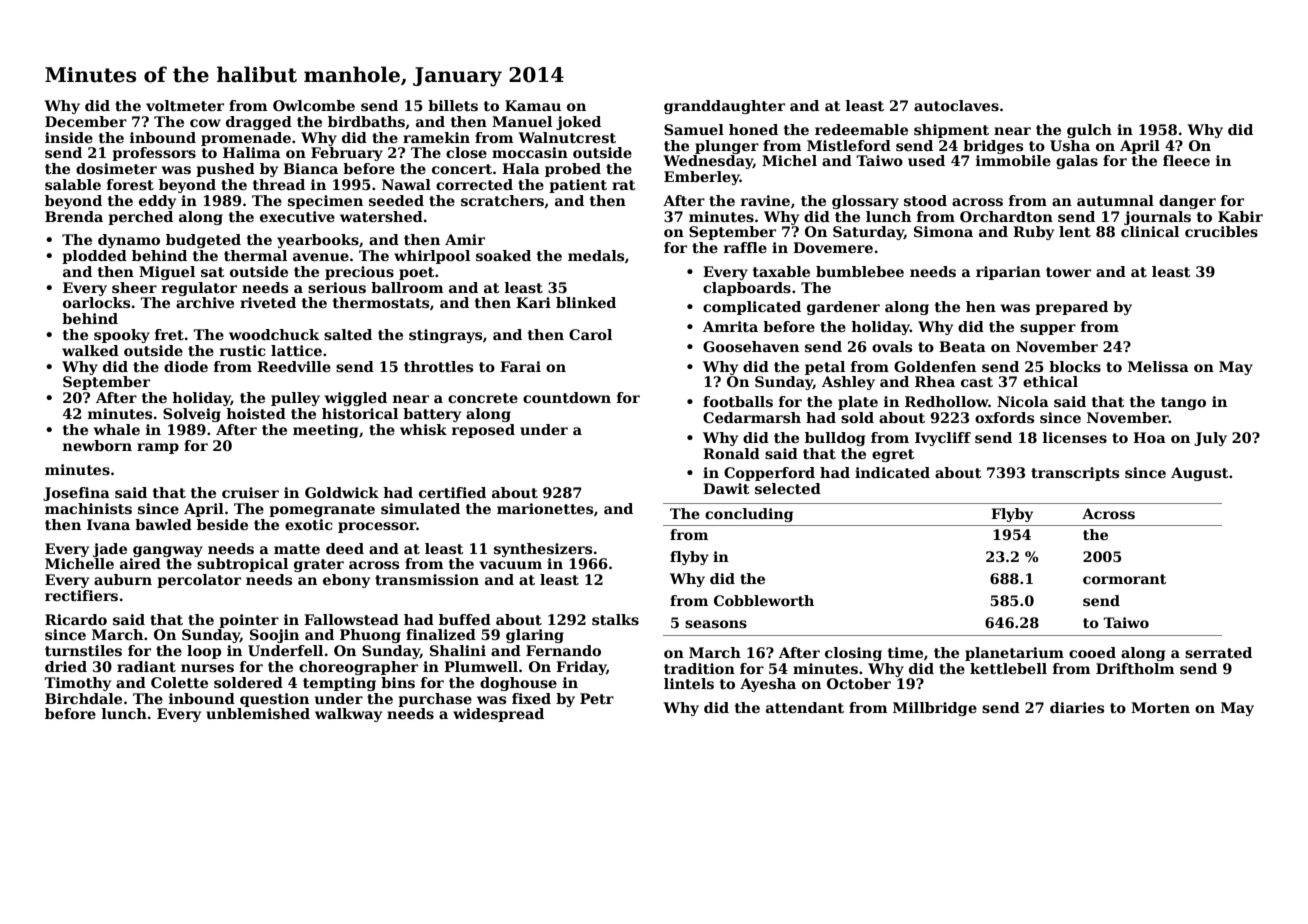 The image size is (1308, 924). What do you see at coordinates (205, 123) in the page?
I see `cow` at bounding box center [205, 123].
